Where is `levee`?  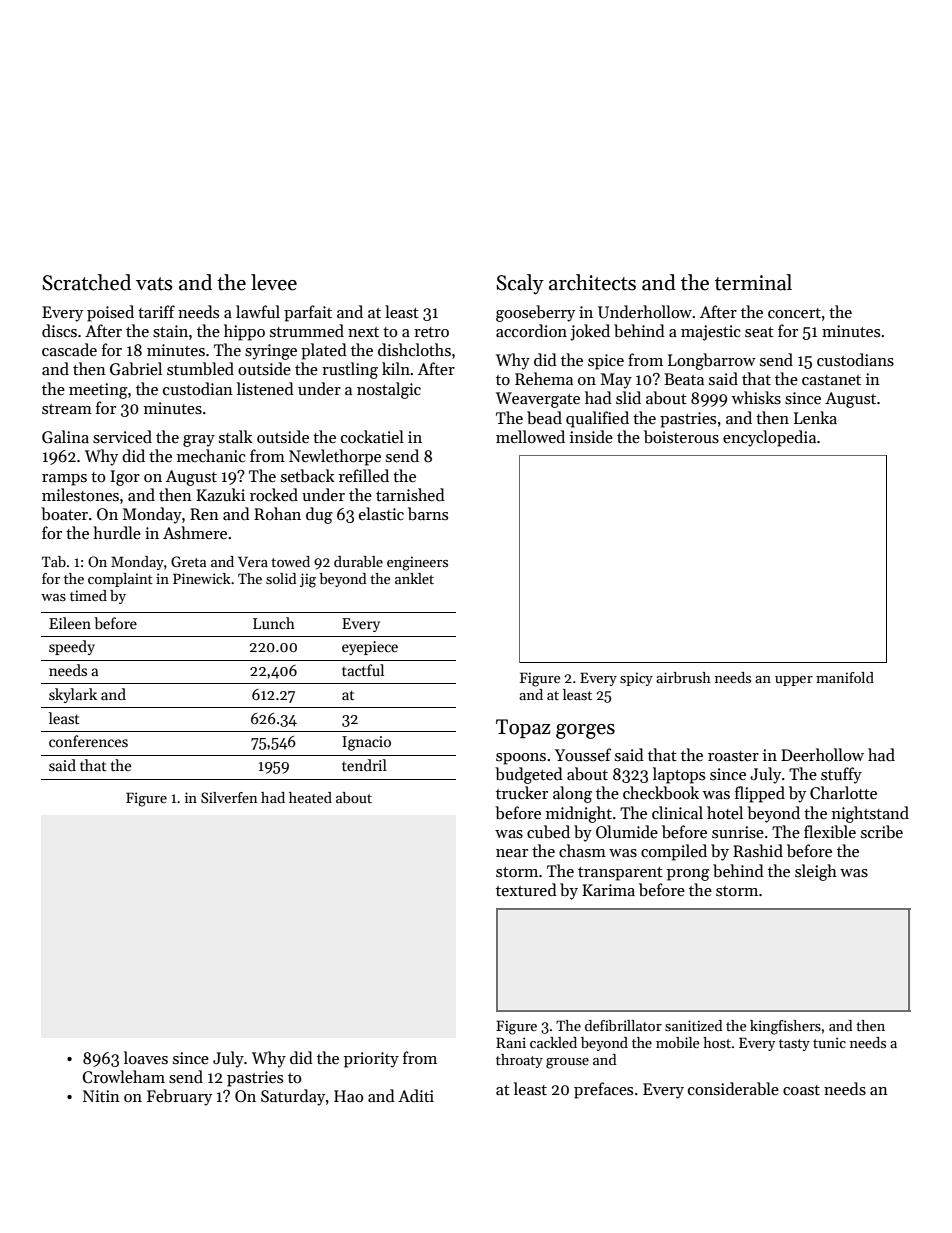
levee is located at coordinates (274, 282).
